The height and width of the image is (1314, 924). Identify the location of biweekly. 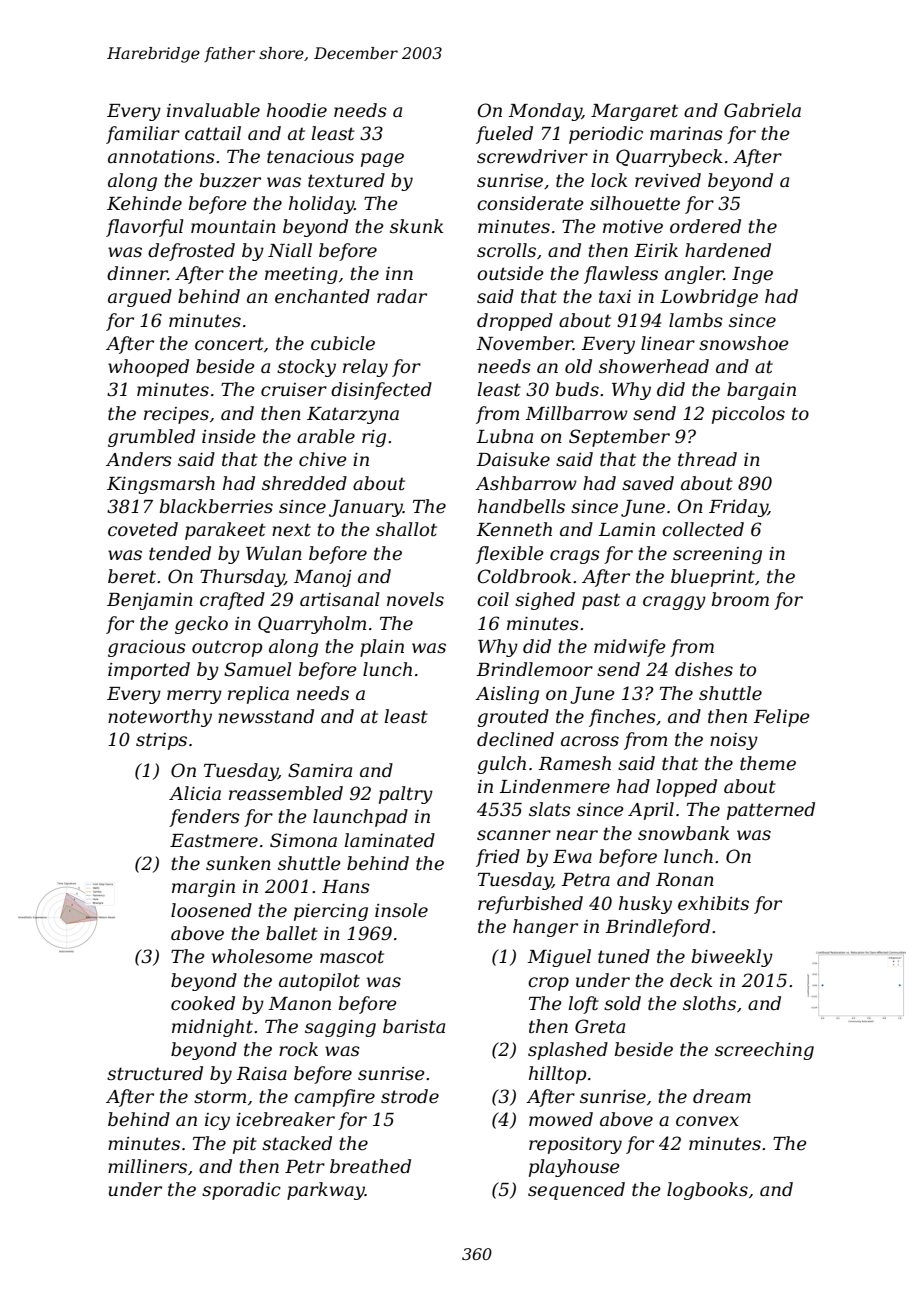
(732, 958).
